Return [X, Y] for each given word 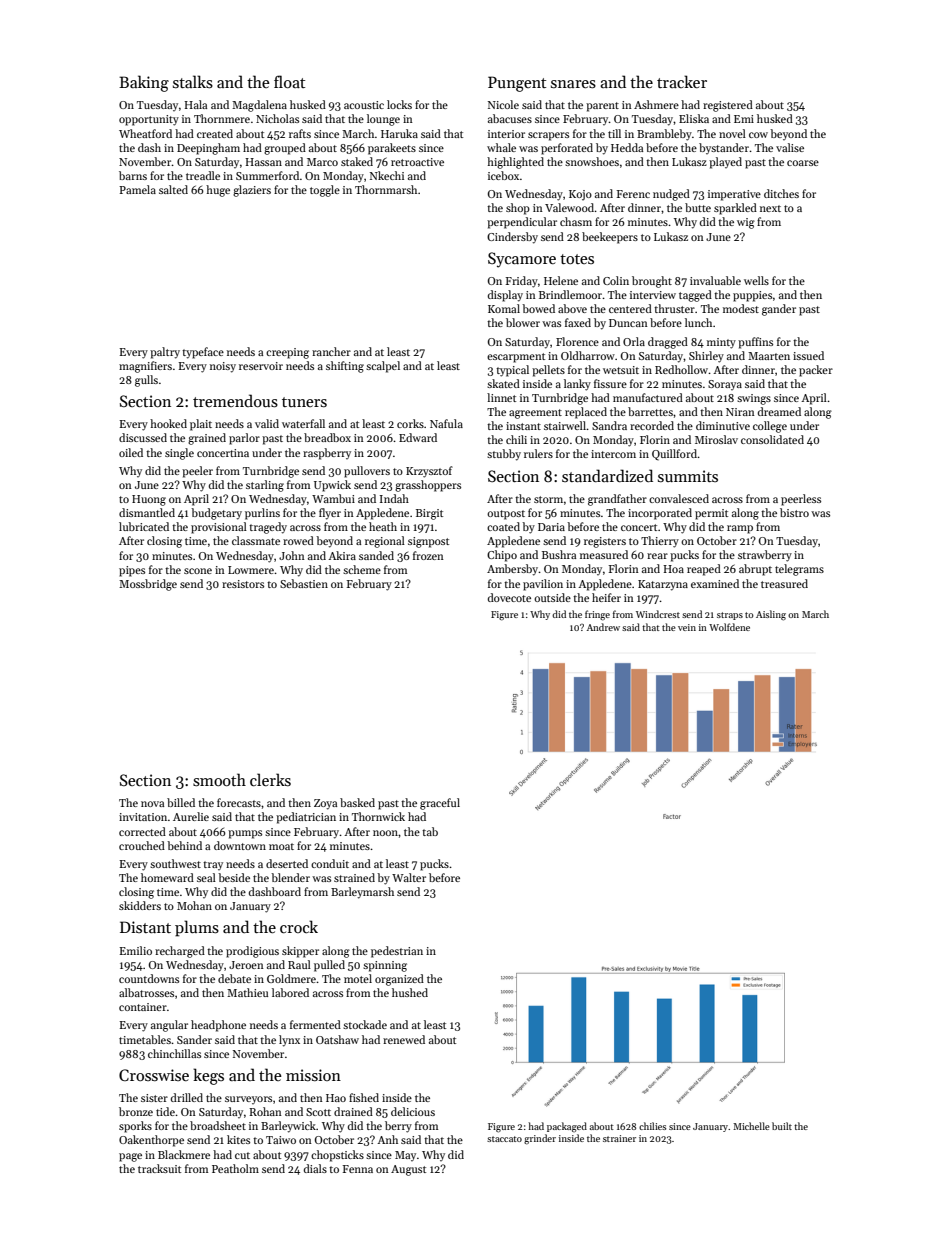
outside [552, 597]
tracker [682, 81]
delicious [413, 1111]
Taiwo [281, 1140]
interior [506, 134]
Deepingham [208, 149]
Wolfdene [729, 627]
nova [152, 804]
